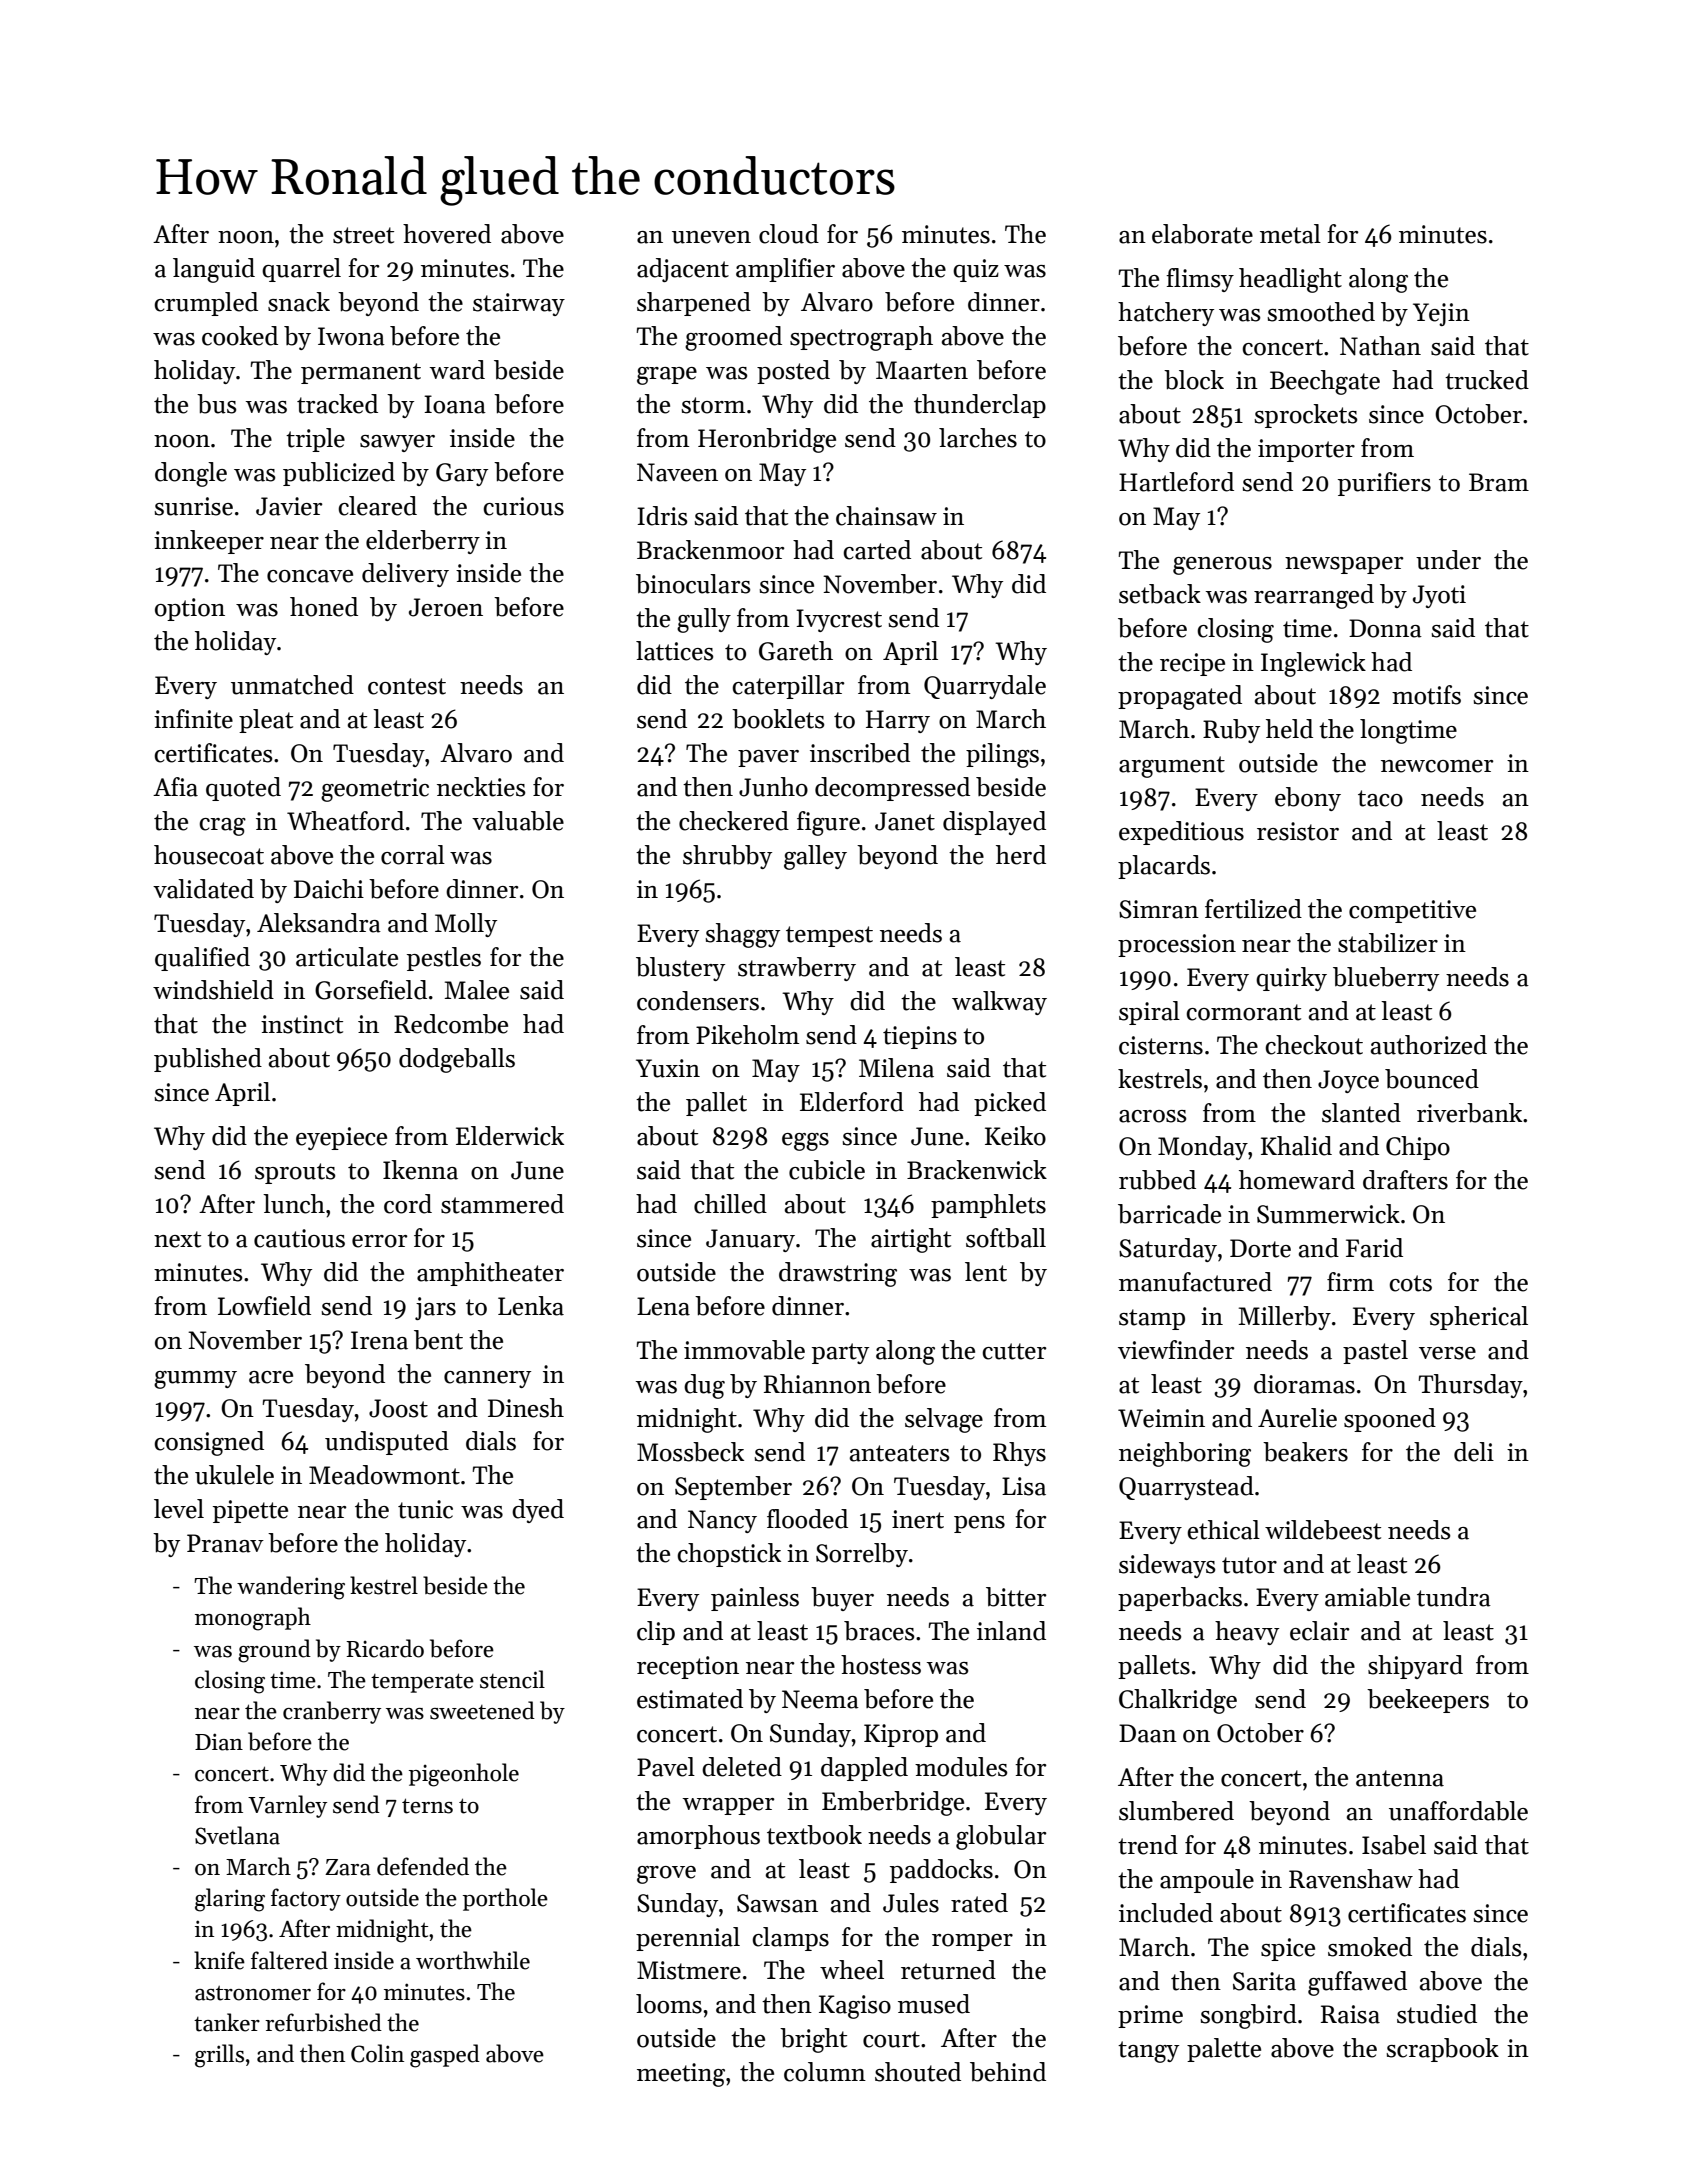  I want to click on column, so click(825, 2072).
